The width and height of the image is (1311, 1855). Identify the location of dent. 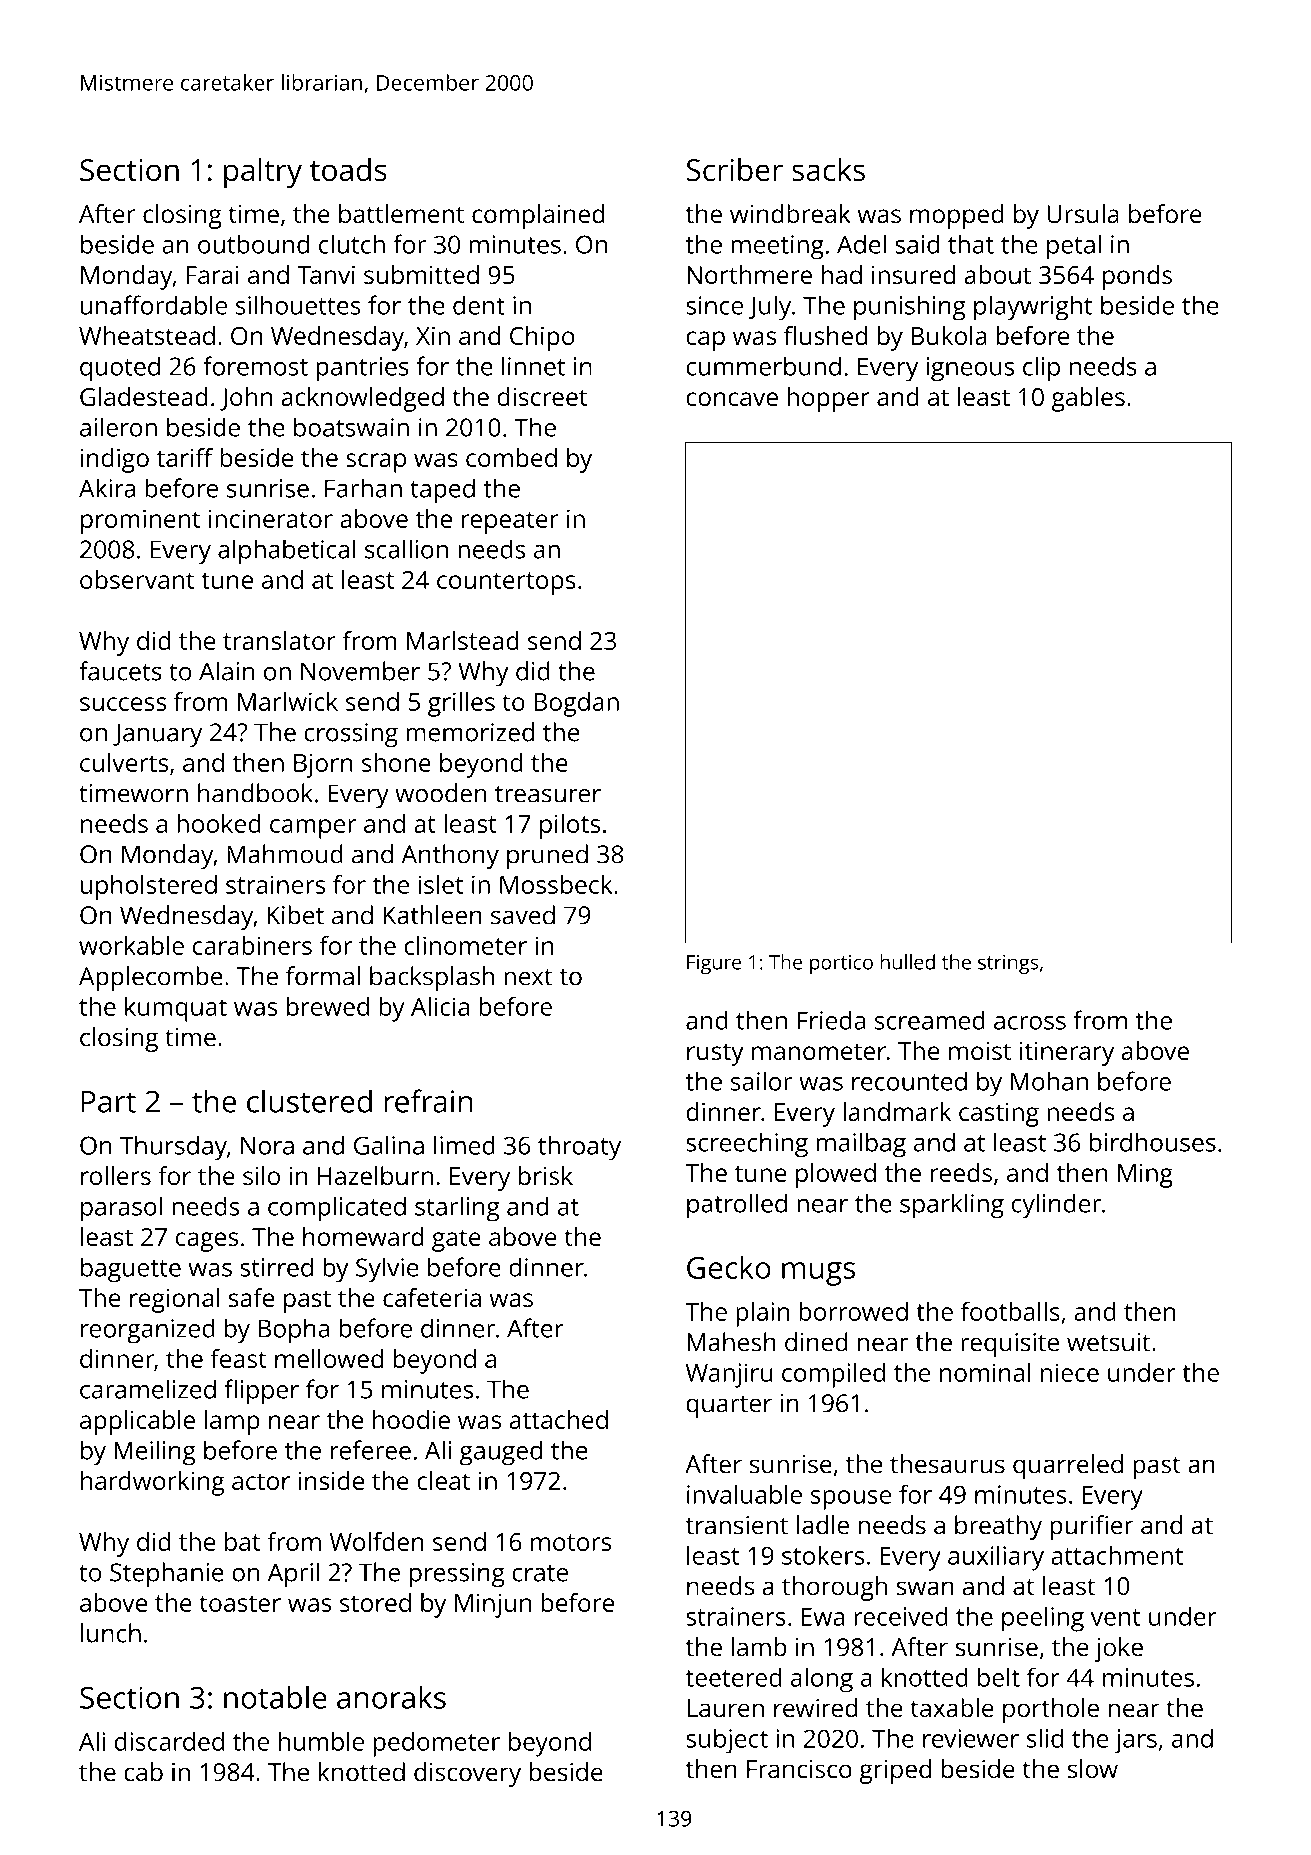
(479, 305).
